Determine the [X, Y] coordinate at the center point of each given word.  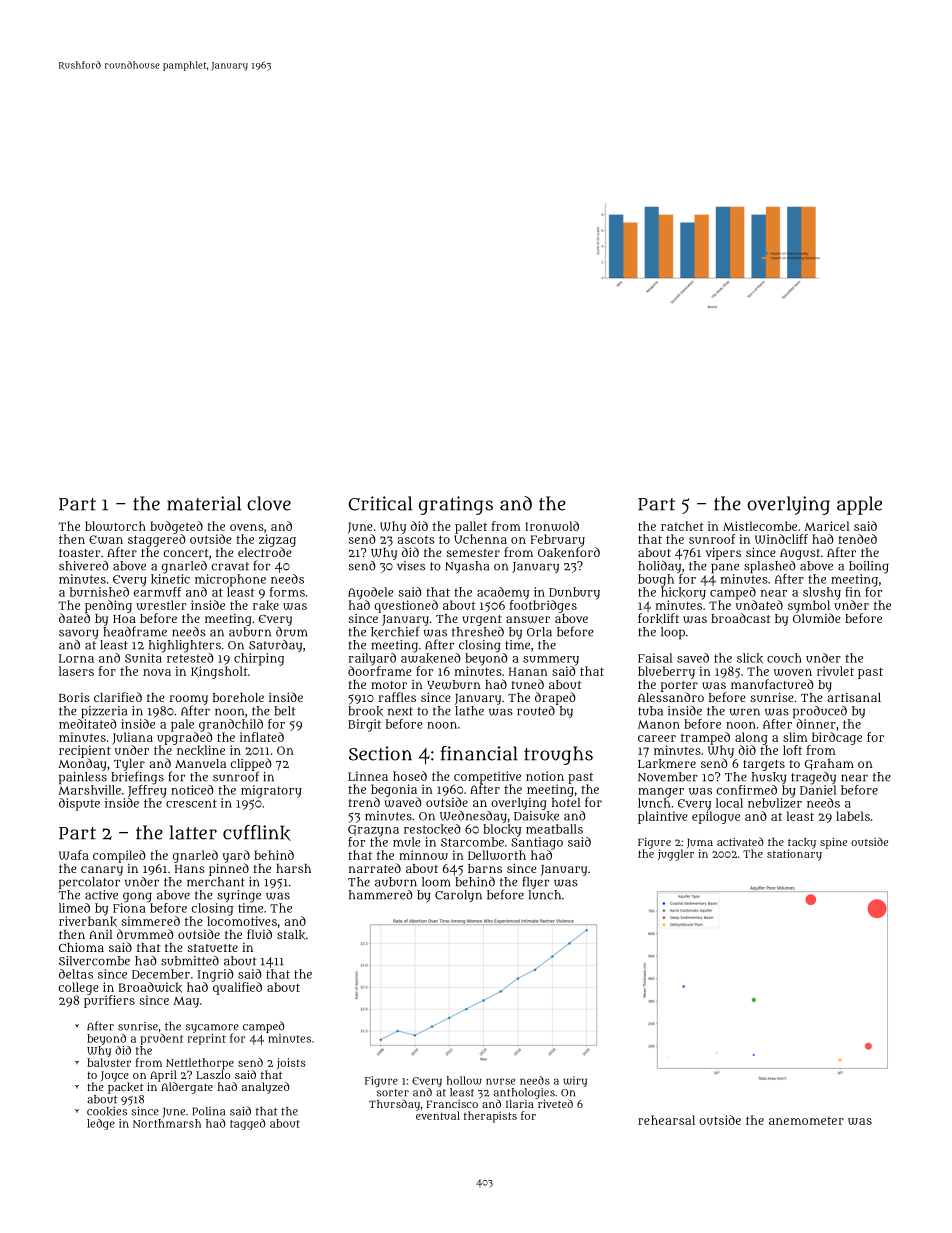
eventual [438, 1115]
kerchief [395, 631]
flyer [535, 882]
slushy [822, 593]
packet [126, 1088]
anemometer [806, 1121]
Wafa [74, 855]
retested [190, 658]
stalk [291, 935]
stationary [794, 855]
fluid [259, 934]
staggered [157, 540]
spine [833, 843]
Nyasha [467, 567]
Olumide [816, 618]
